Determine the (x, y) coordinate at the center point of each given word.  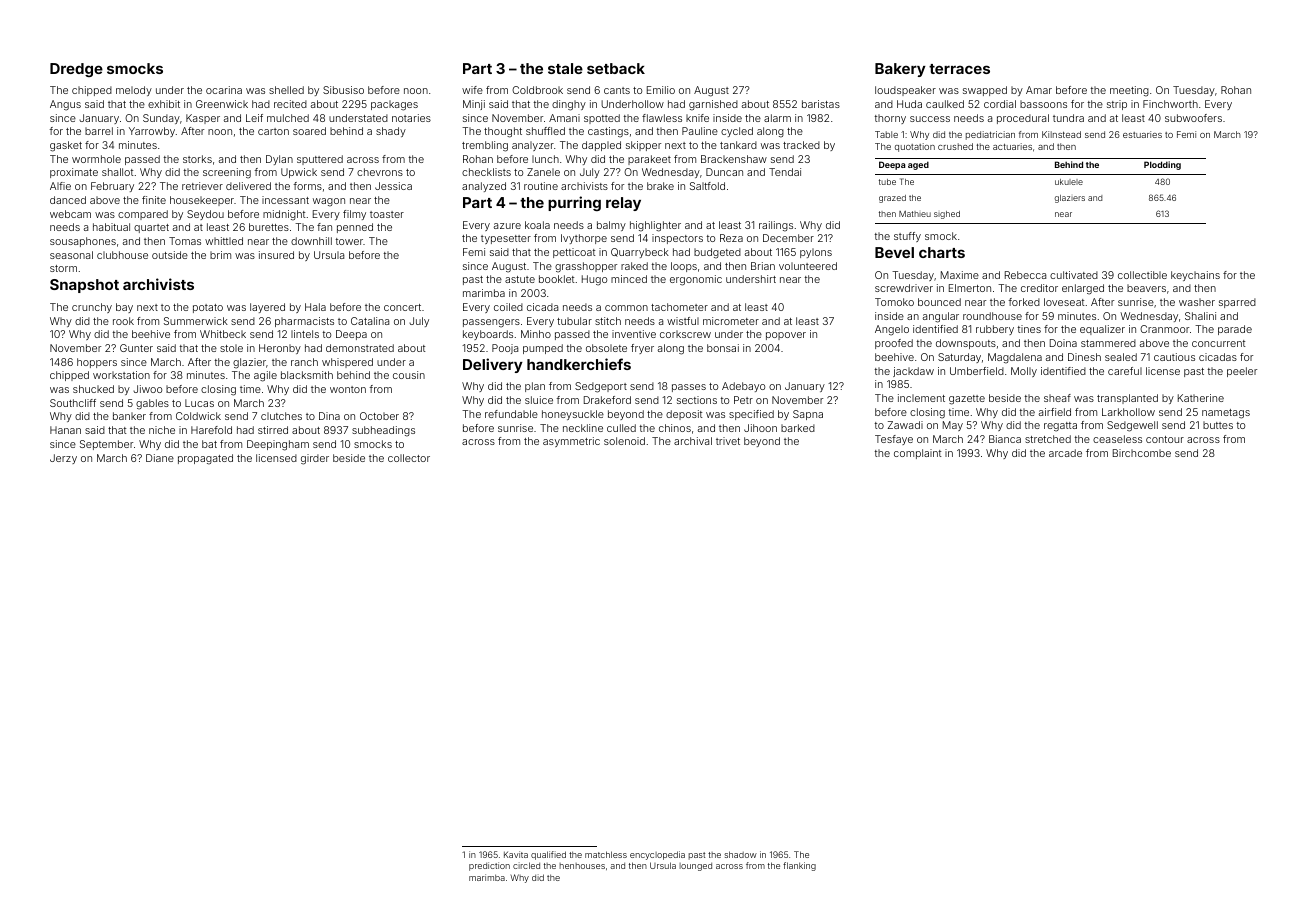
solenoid (624, 441)
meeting (1129, 91)
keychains (1195, 276)
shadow (740, 854)
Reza (731, 238)
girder (315, 459)
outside (170, 255)
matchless (606, 854)
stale (565, 68)
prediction (489, 866)
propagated (205, 459)
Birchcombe (1142, 453)
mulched (288, 118)
